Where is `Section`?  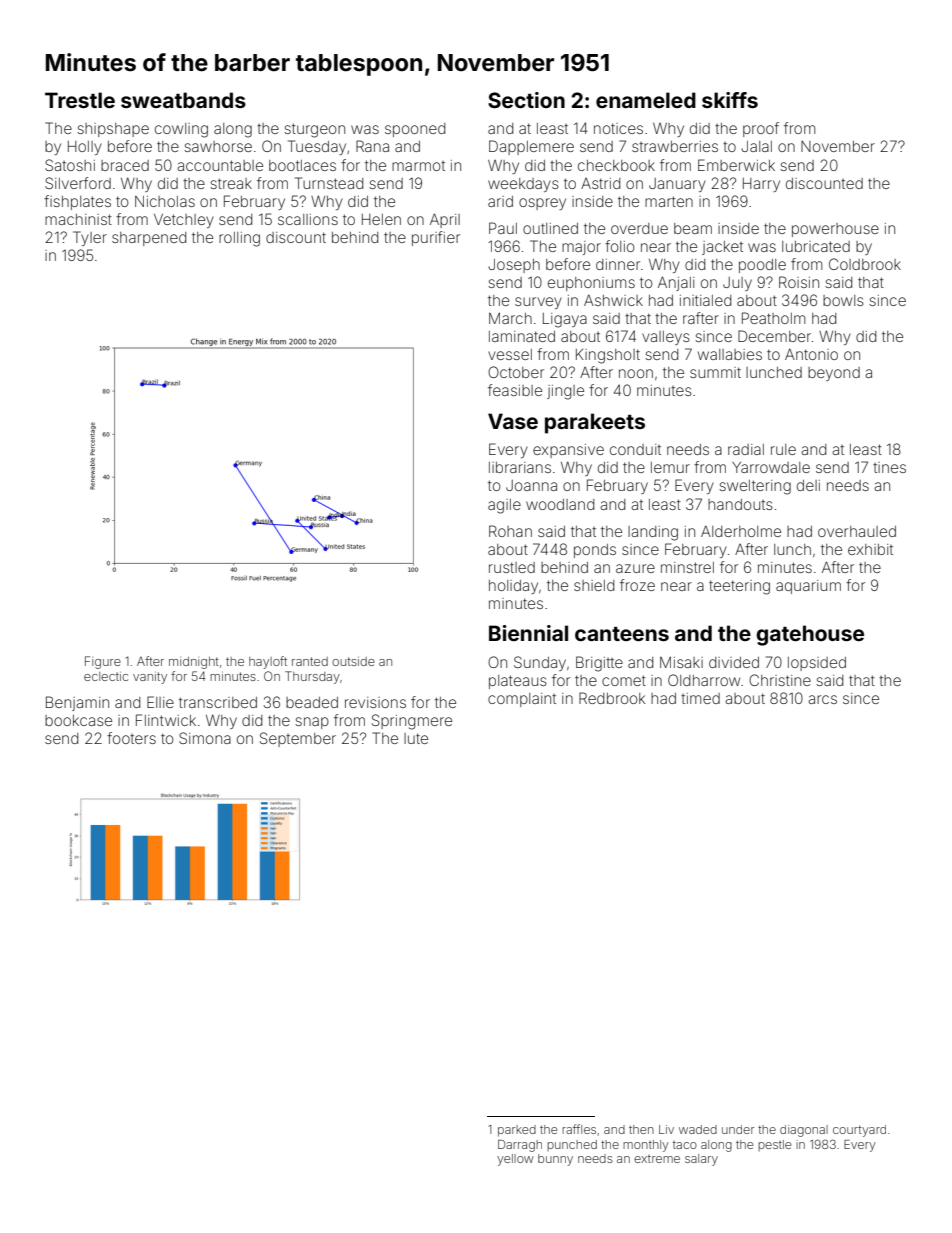 Section is located at coordinates (526, 100).
